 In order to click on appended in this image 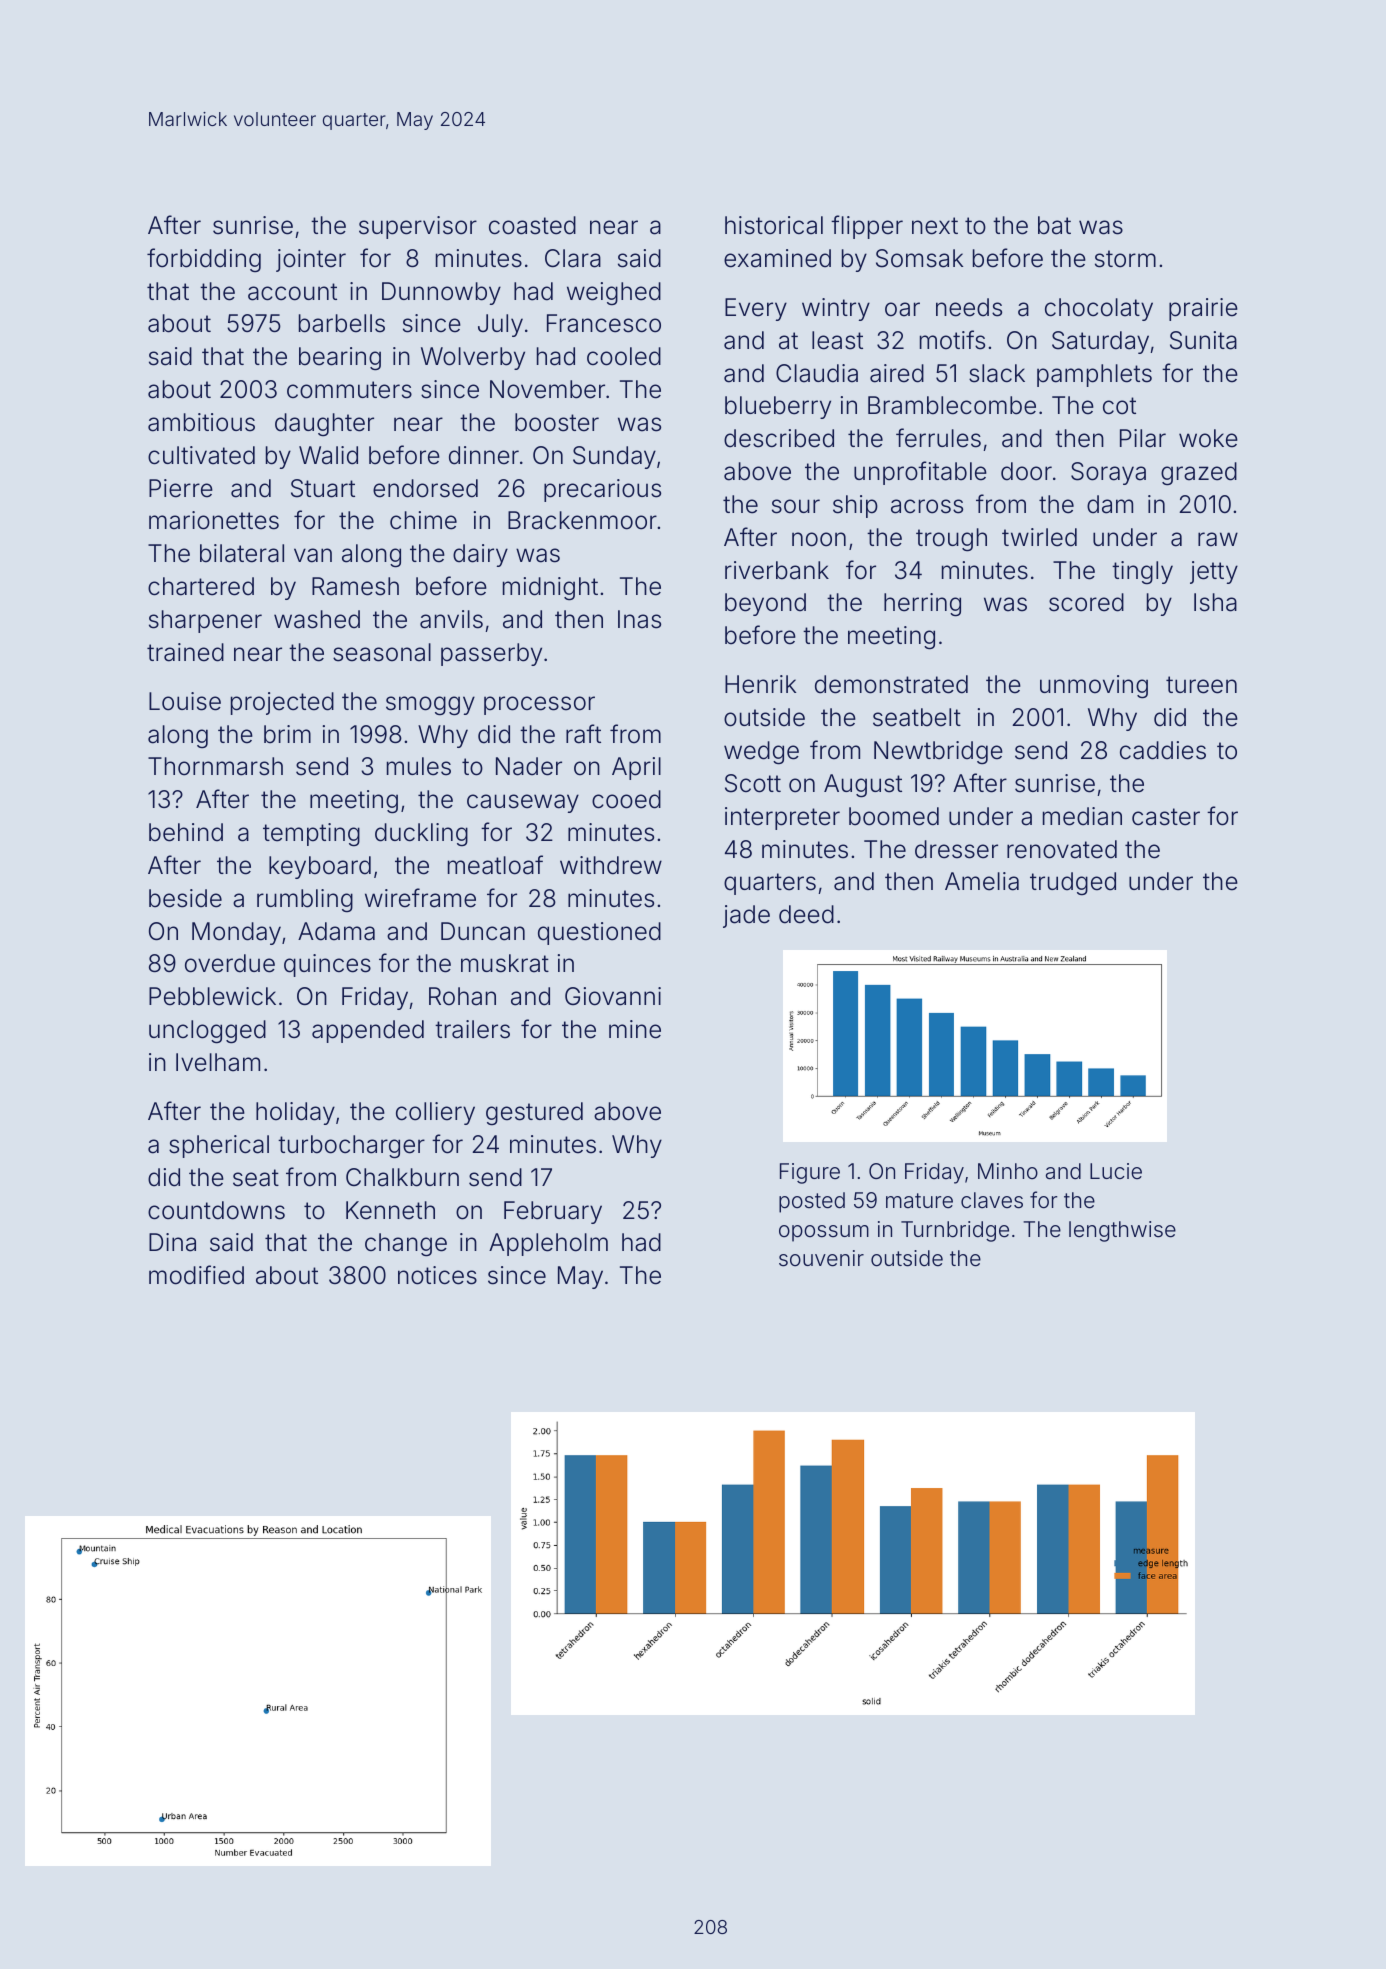, I will do `click(368, 1031)`.
